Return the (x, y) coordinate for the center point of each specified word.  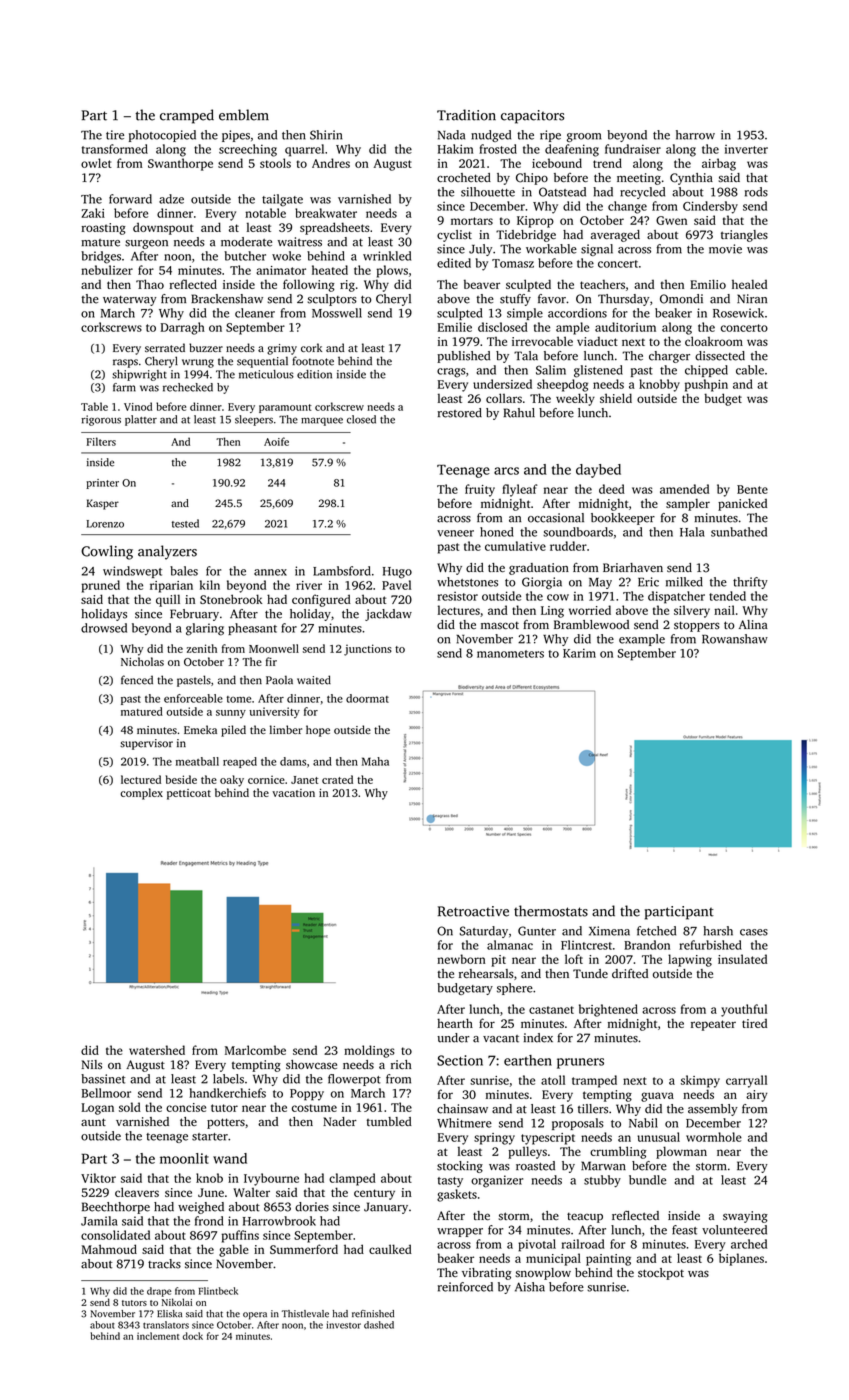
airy (756, 1096)
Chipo (532, 179)
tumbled (389, 1121)
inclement (158, 1336)
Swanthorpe (180, 164)
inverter (746, 149)
